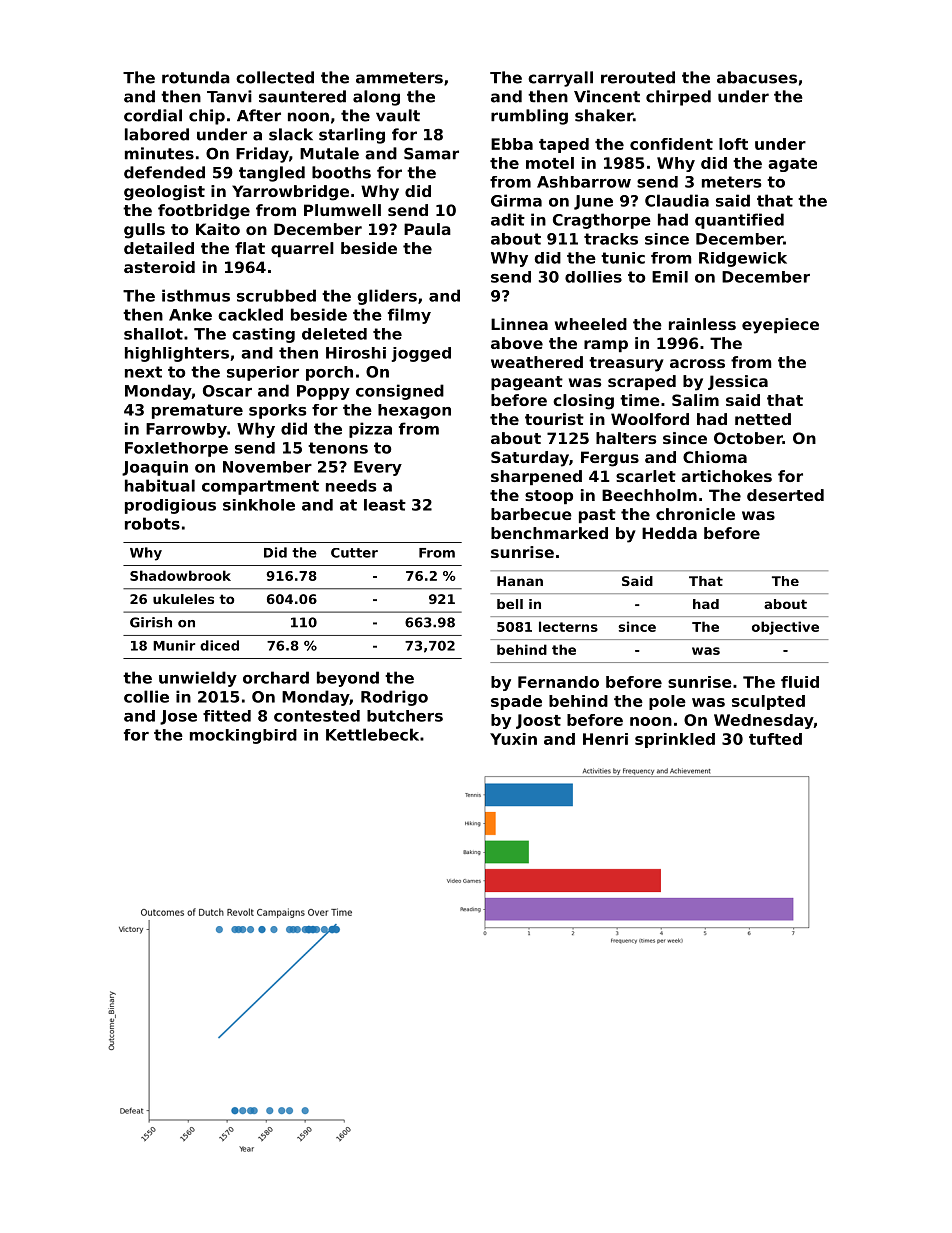 The height and width of the image is (1233, 952). Describe the element at coordinates (605, 739) in the image. I see `Henri` at that location.
